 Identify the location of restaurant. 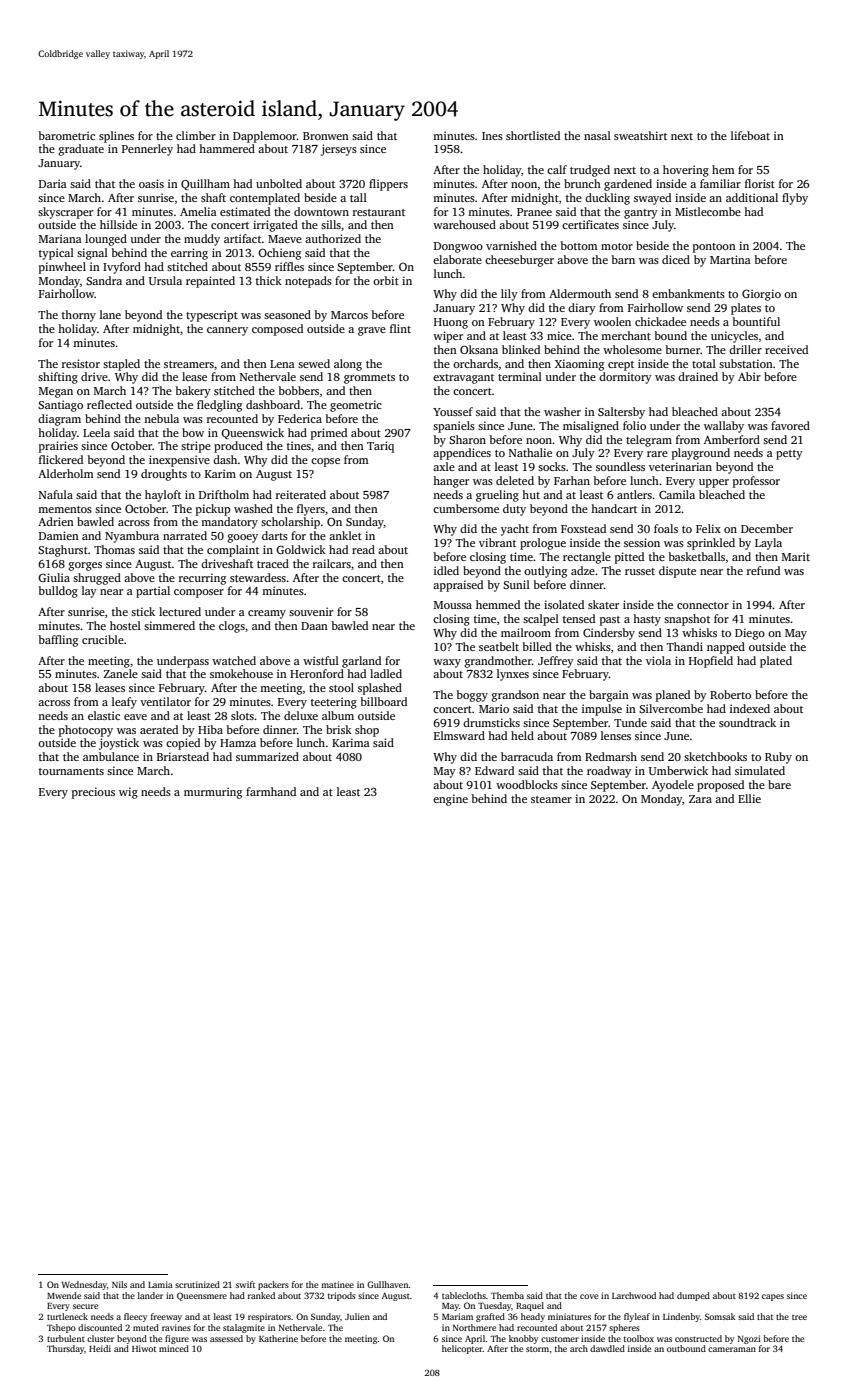
(379, 212).
